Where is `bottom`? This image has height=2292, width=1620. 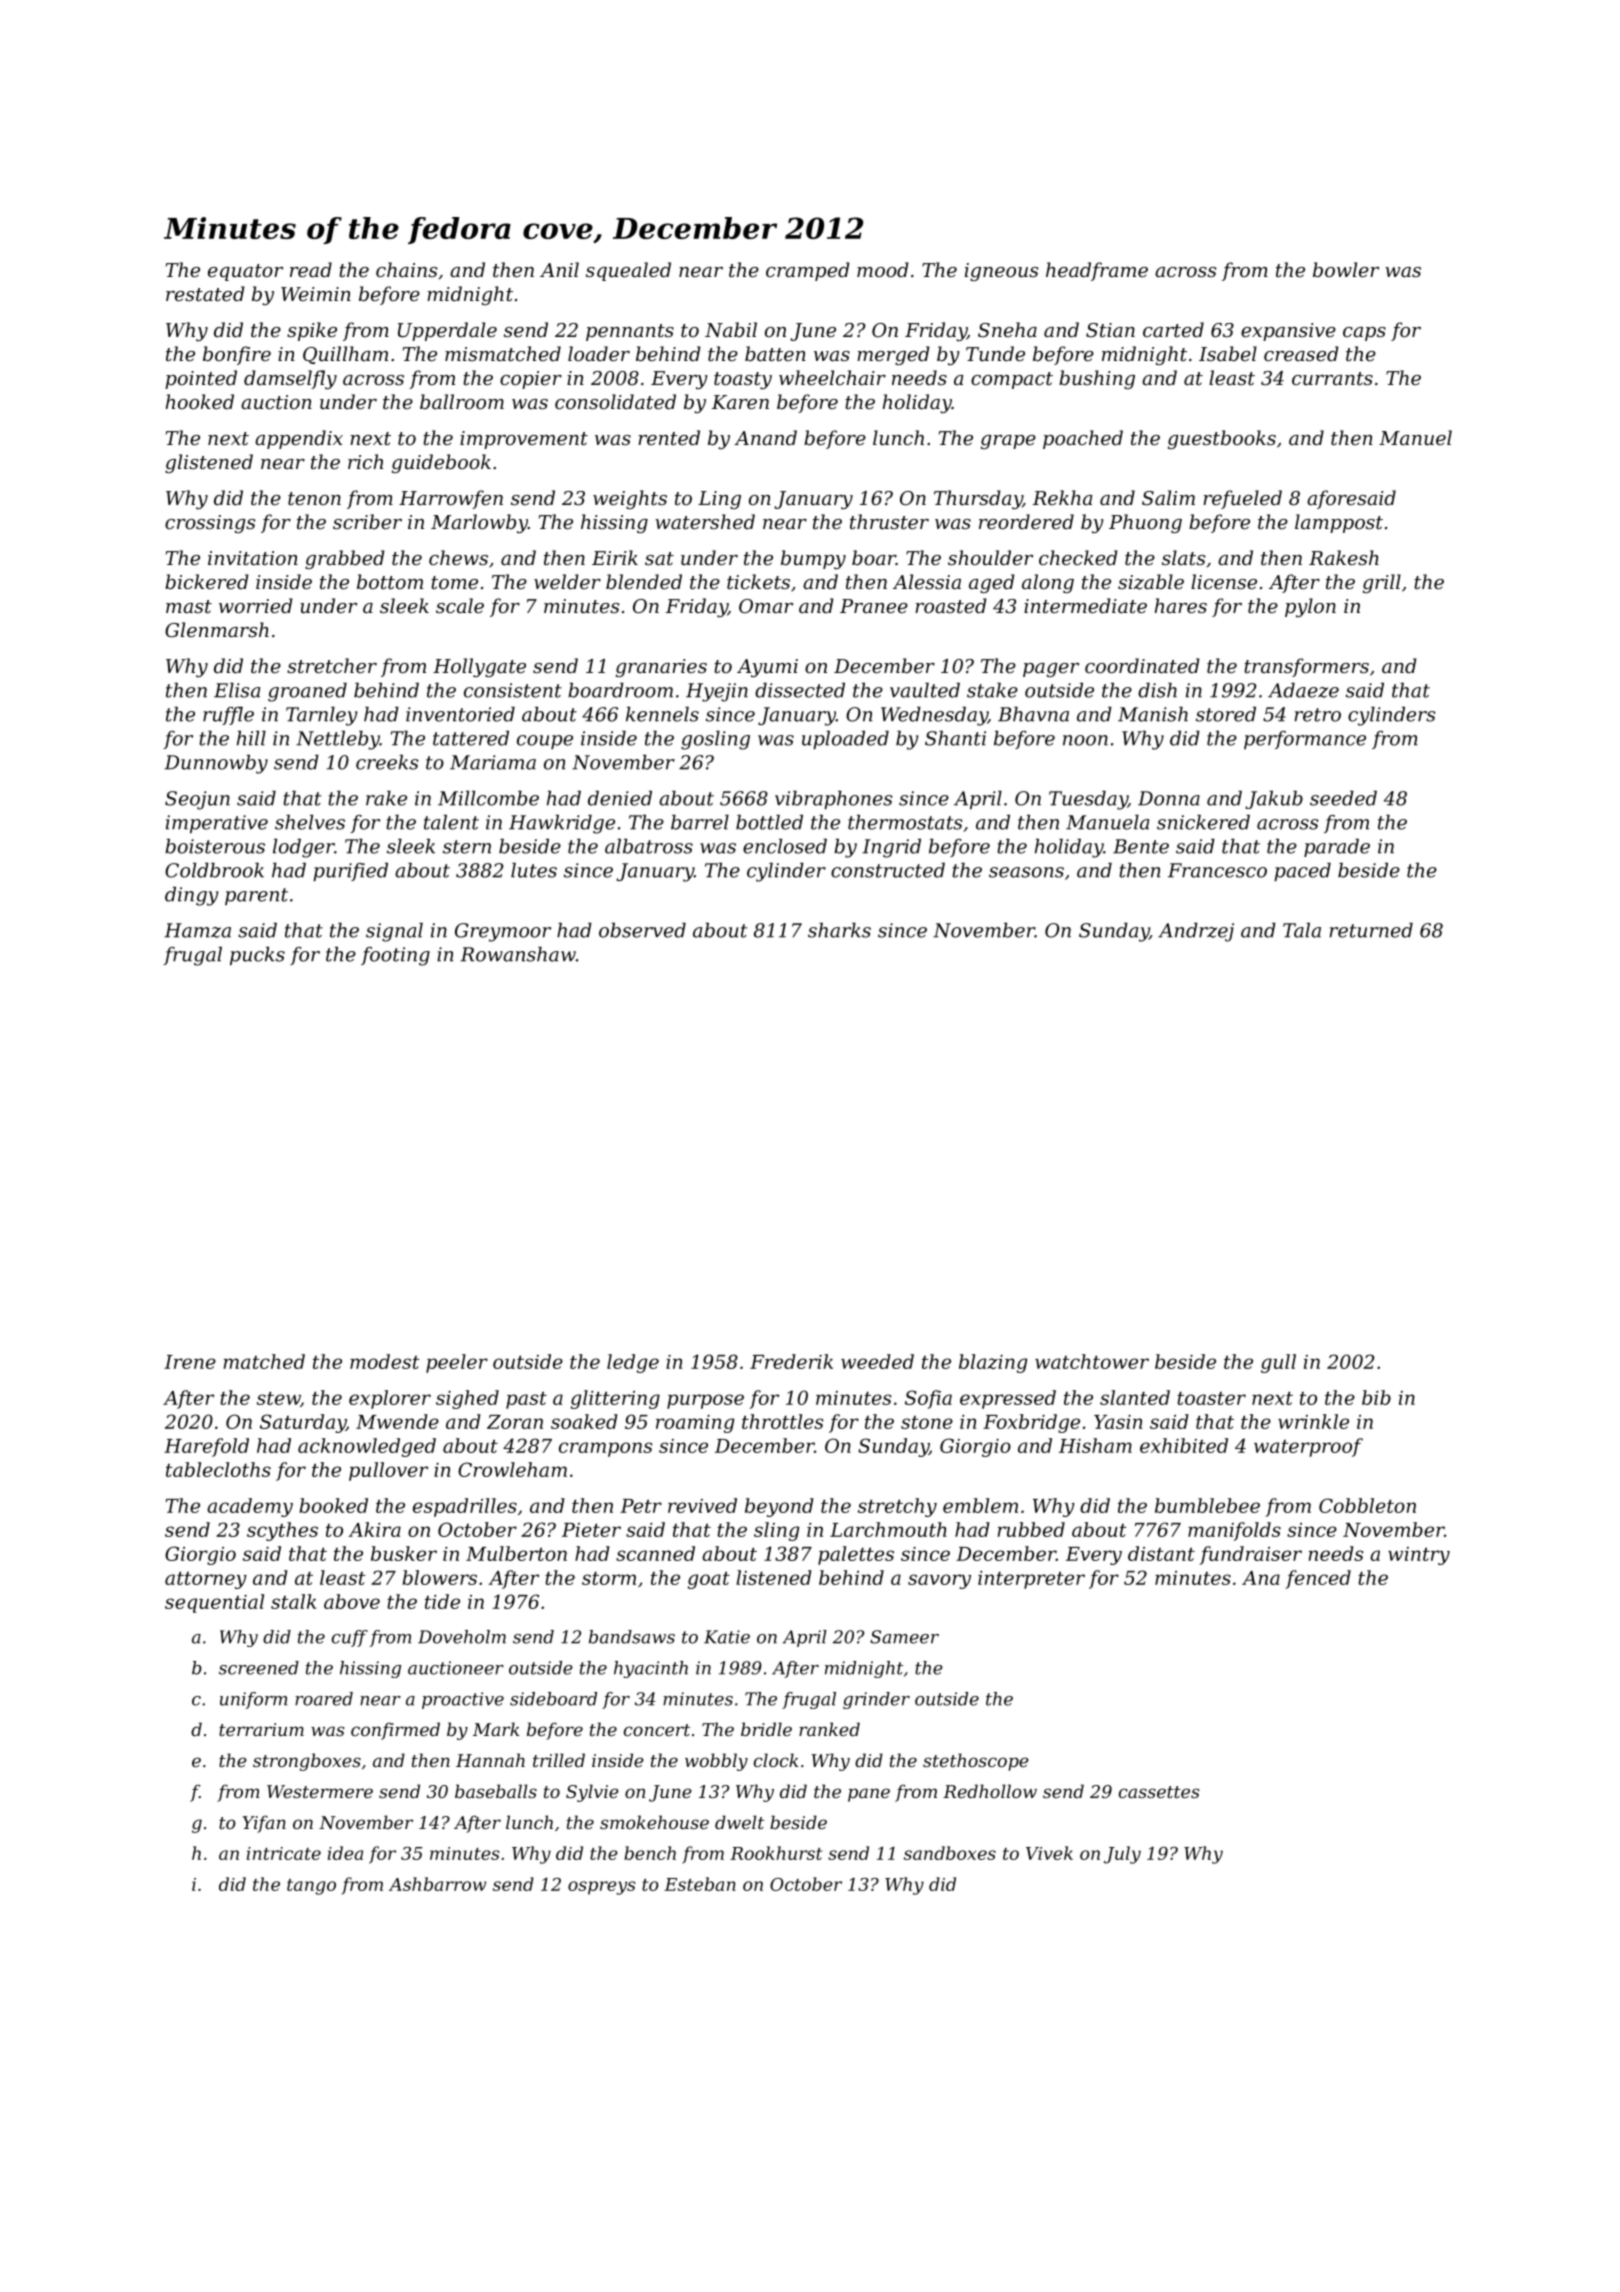
bottom is located at coordinates (390, 581).
